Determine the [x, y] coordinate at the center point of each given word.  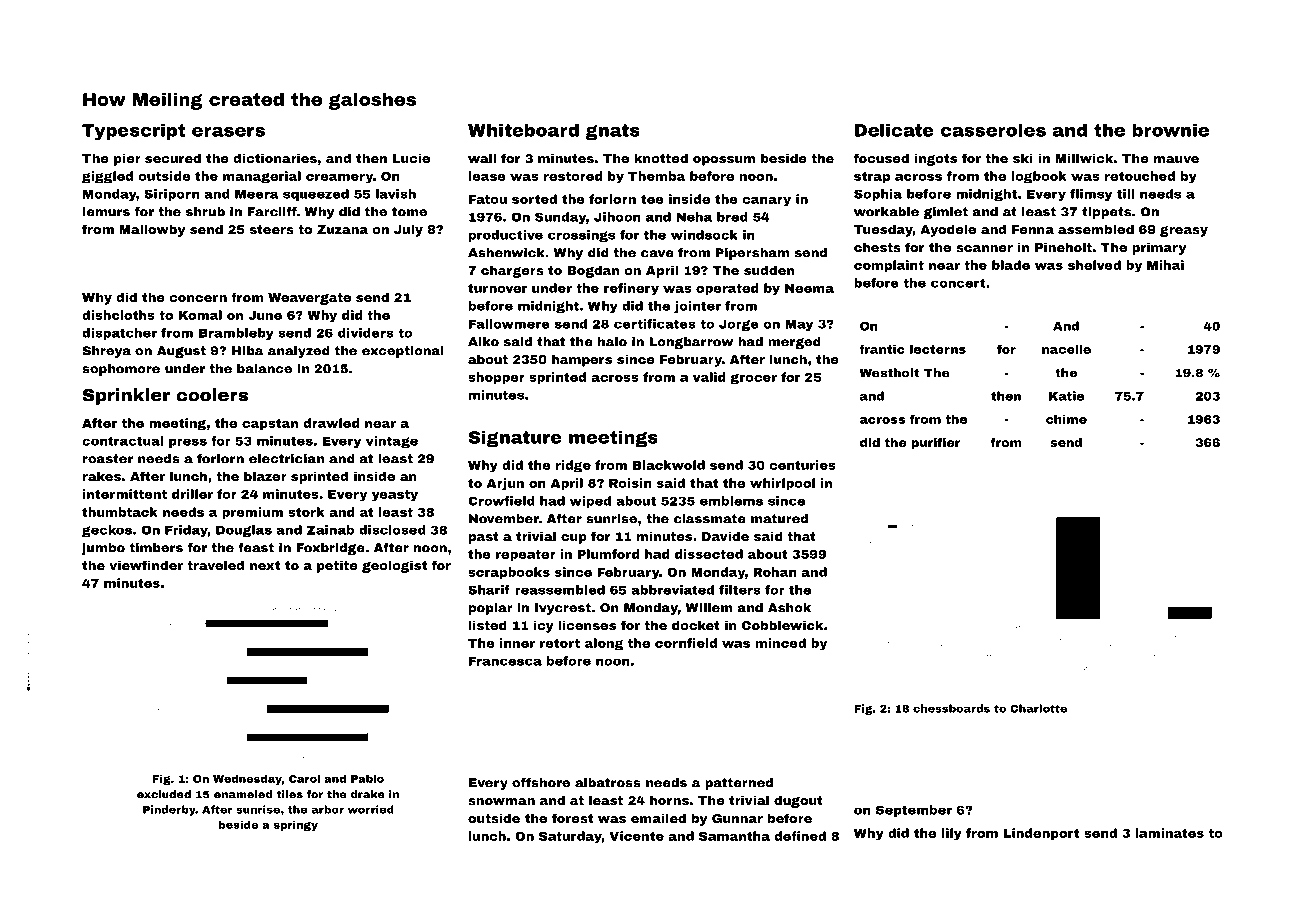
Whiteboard [523, 130]
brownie [1170, 130]
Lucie [411, 158]
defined [800, 836]
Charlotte [1038, 708]
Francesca [505, 661]
